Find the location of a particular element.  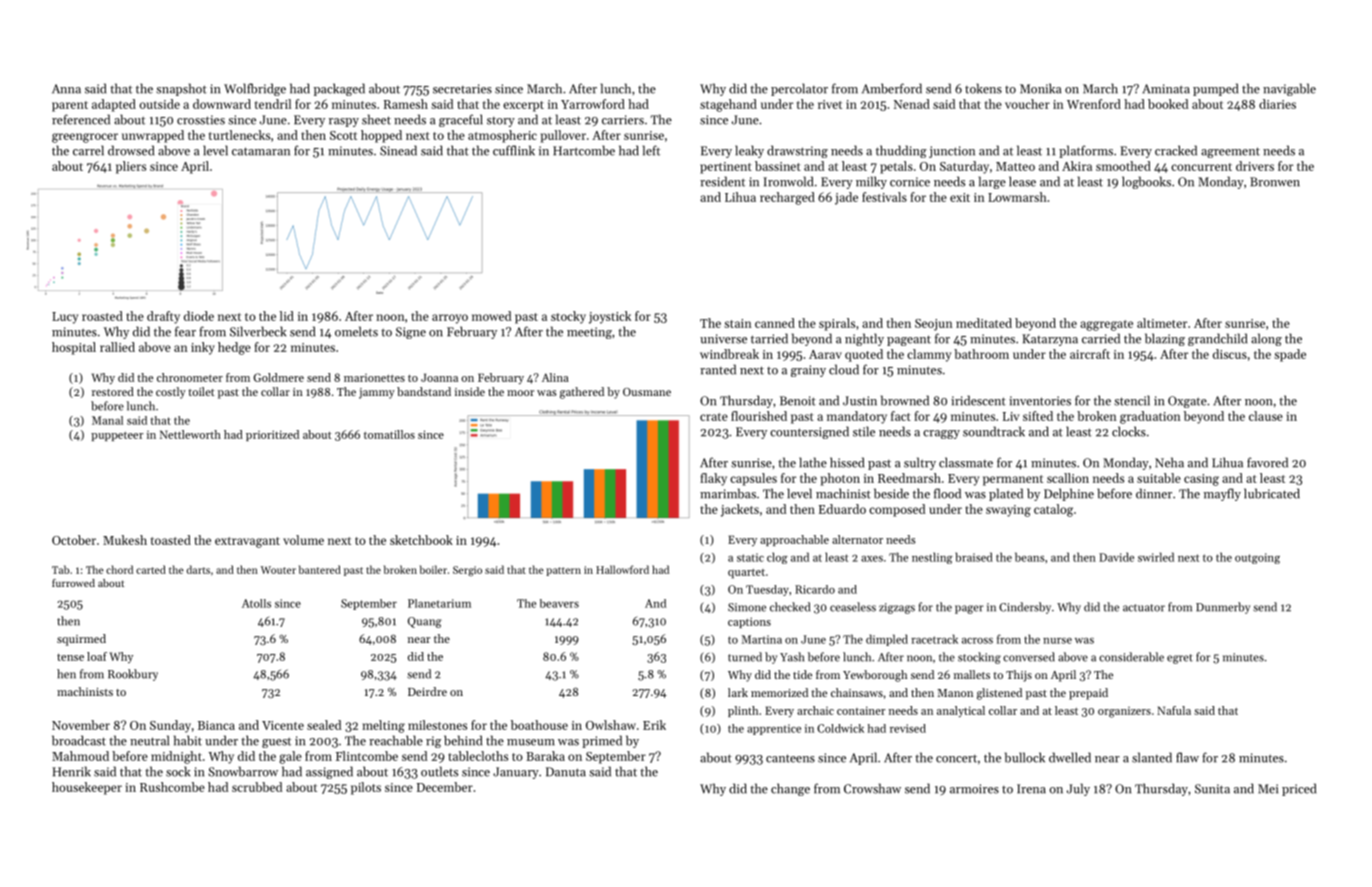

secretaries is located at coordinates (462, 89).
